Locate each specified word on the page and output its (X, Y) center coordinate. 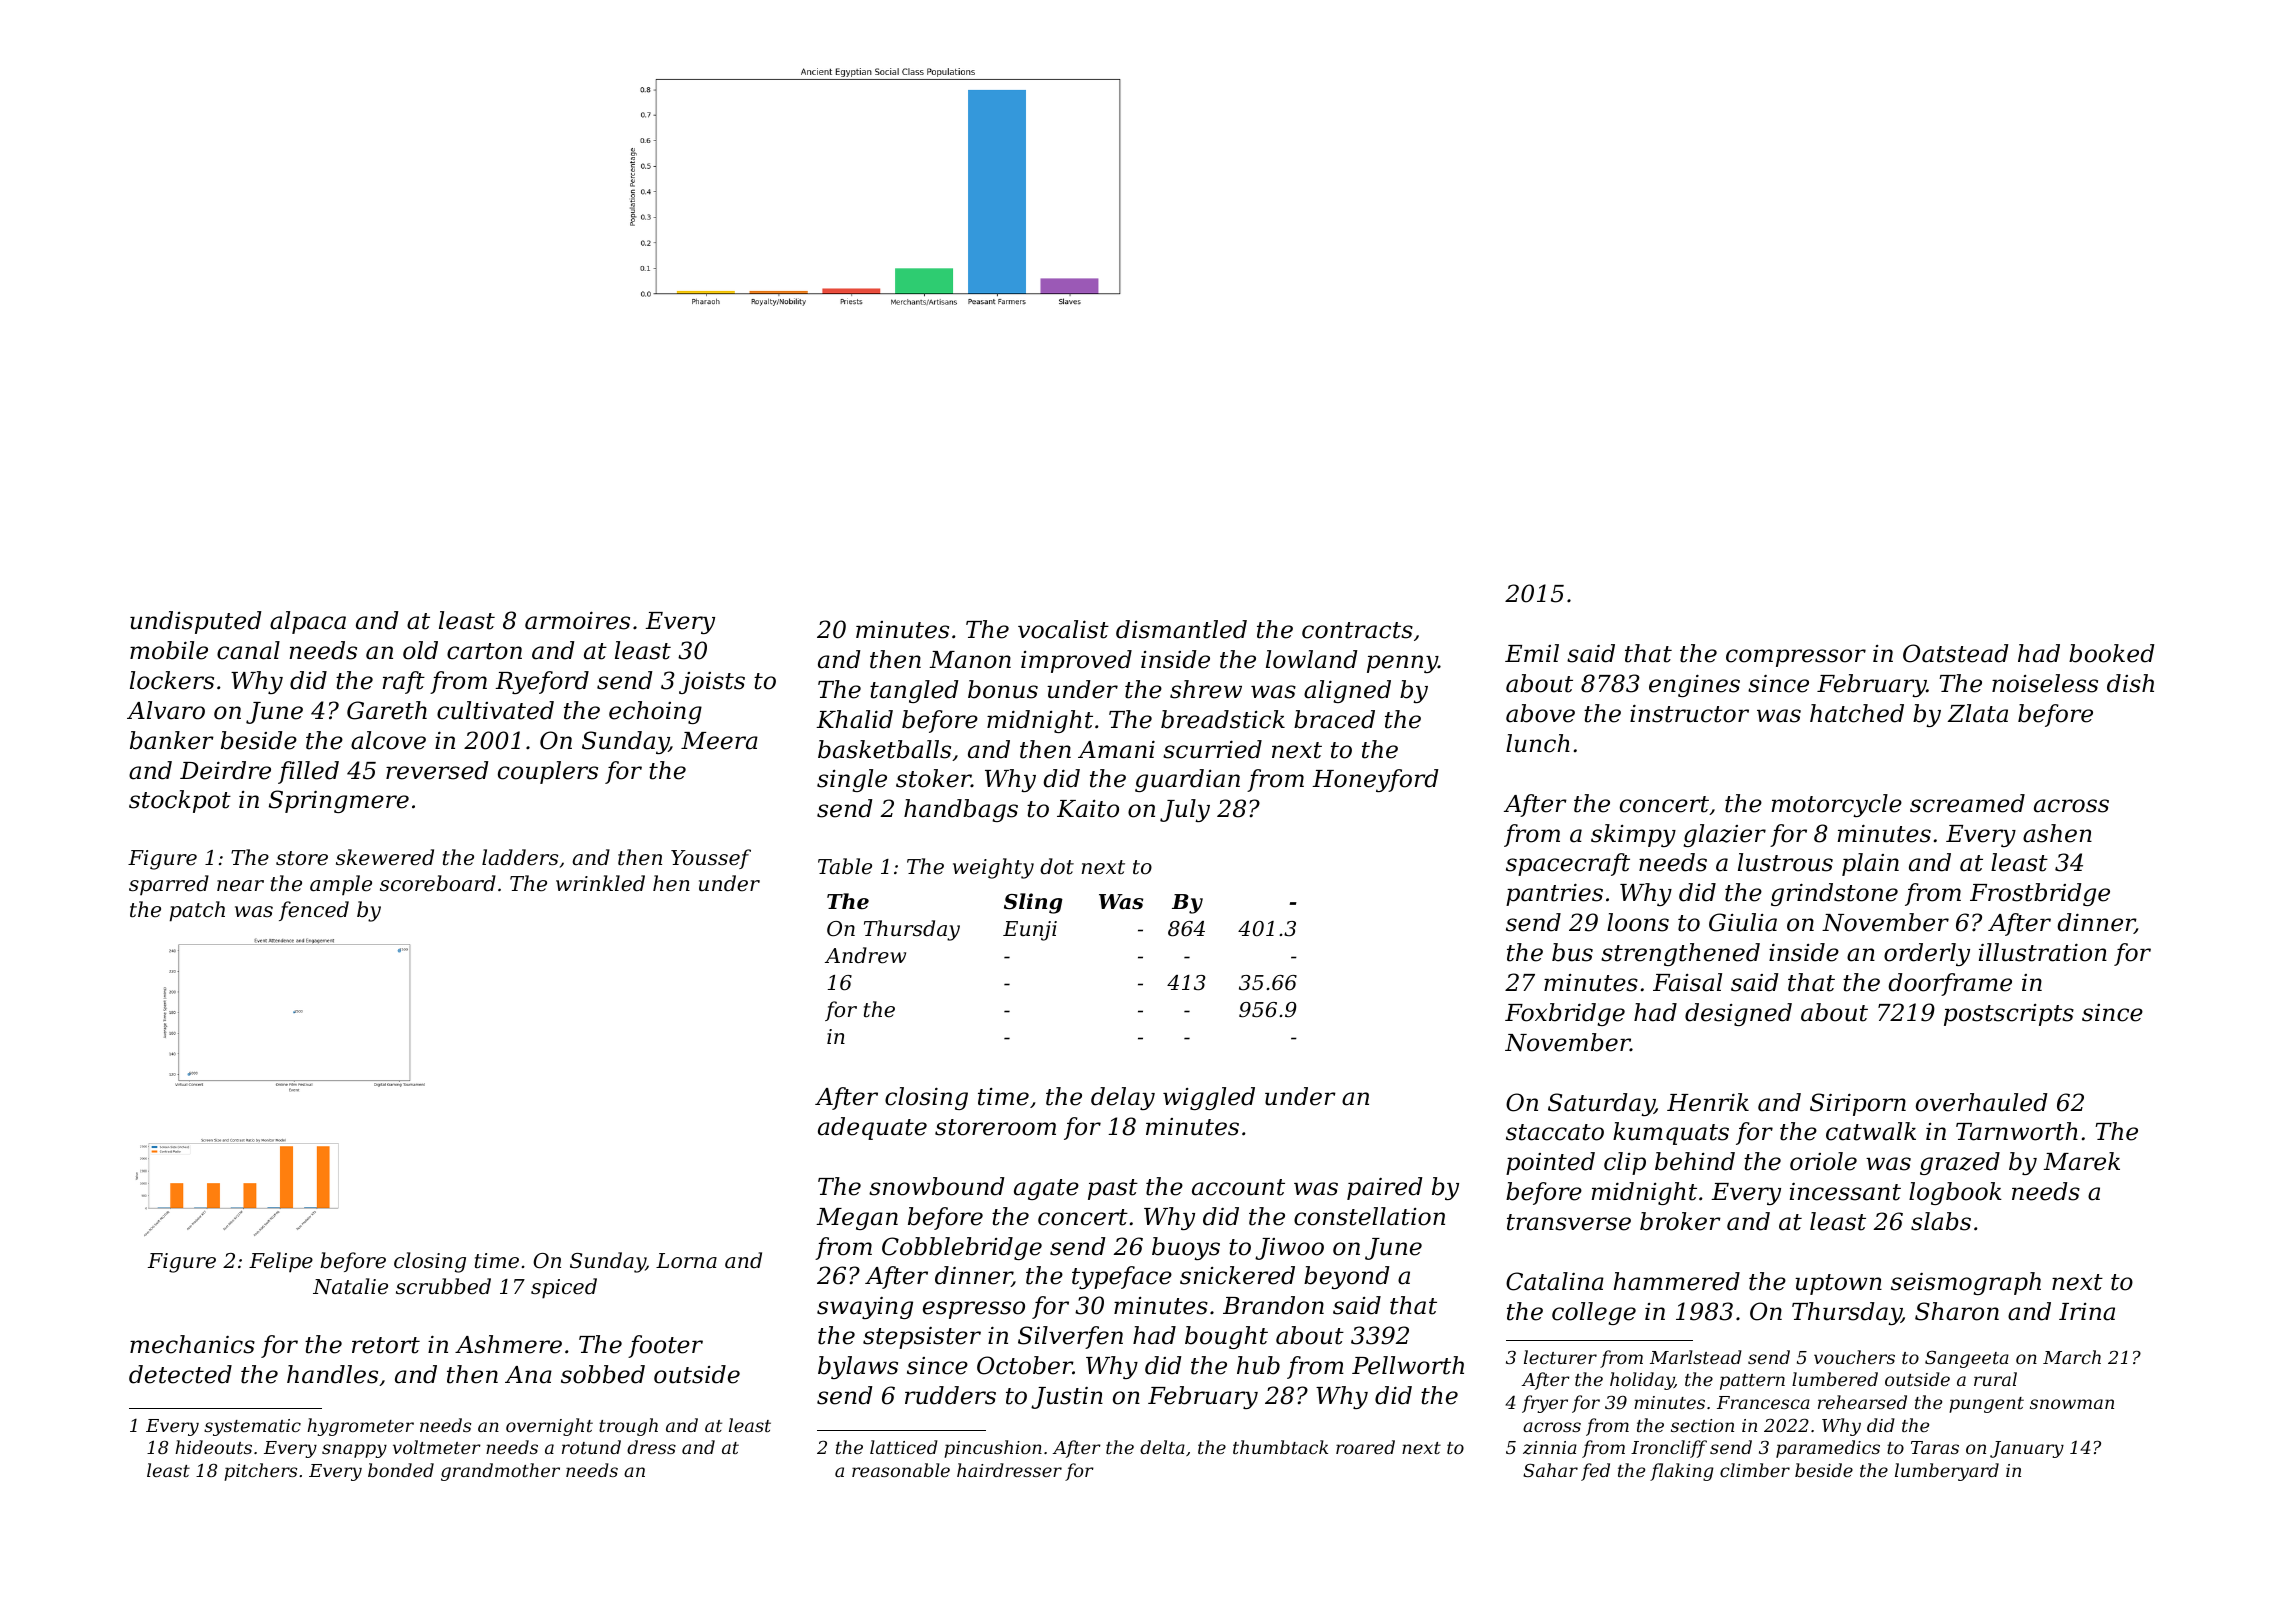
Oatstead (1956, 653)
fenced (314, 911)
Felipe (281, 1262)
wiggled (1209, 1098)
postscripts (2009, 1015)
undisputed (196, 622)
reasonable (901, 1470)
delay (1123, 1098)
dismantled (1181, 629)
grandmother (500, 1472)
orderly (1927, 954)
